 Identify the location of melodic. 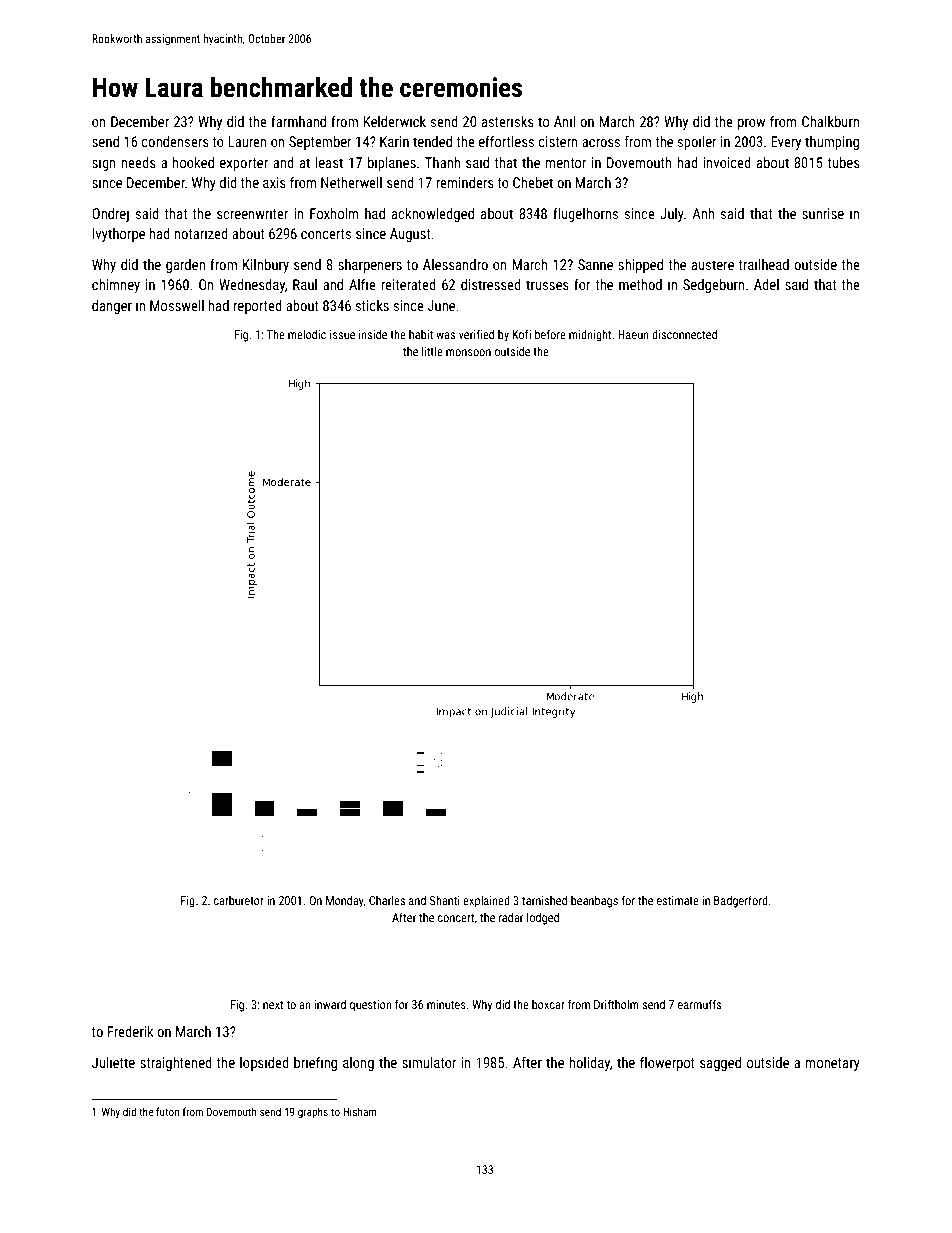
(307, 334).
